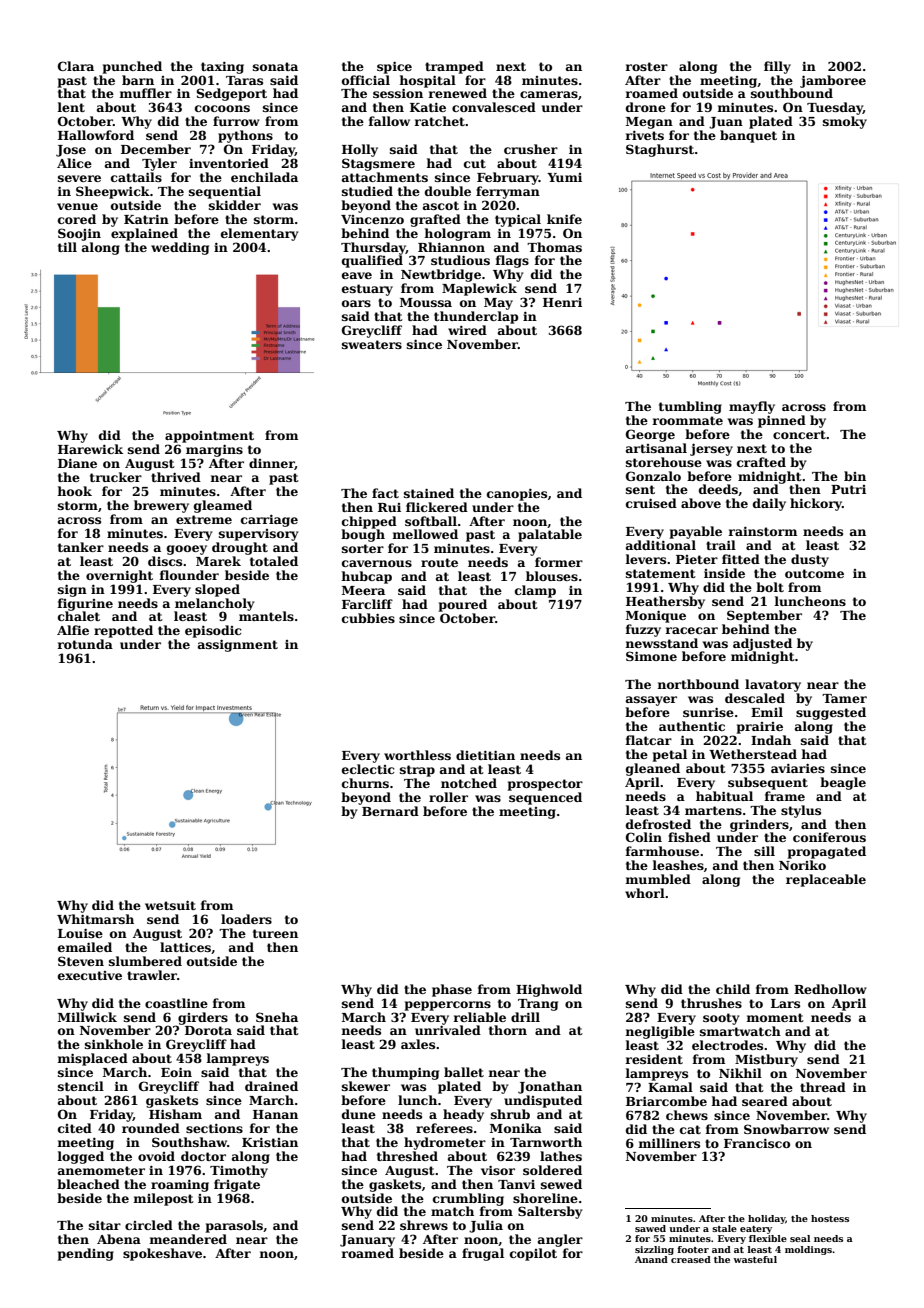 This image has height=1308, width=924. I want to click on wired, so click(467, 330).
